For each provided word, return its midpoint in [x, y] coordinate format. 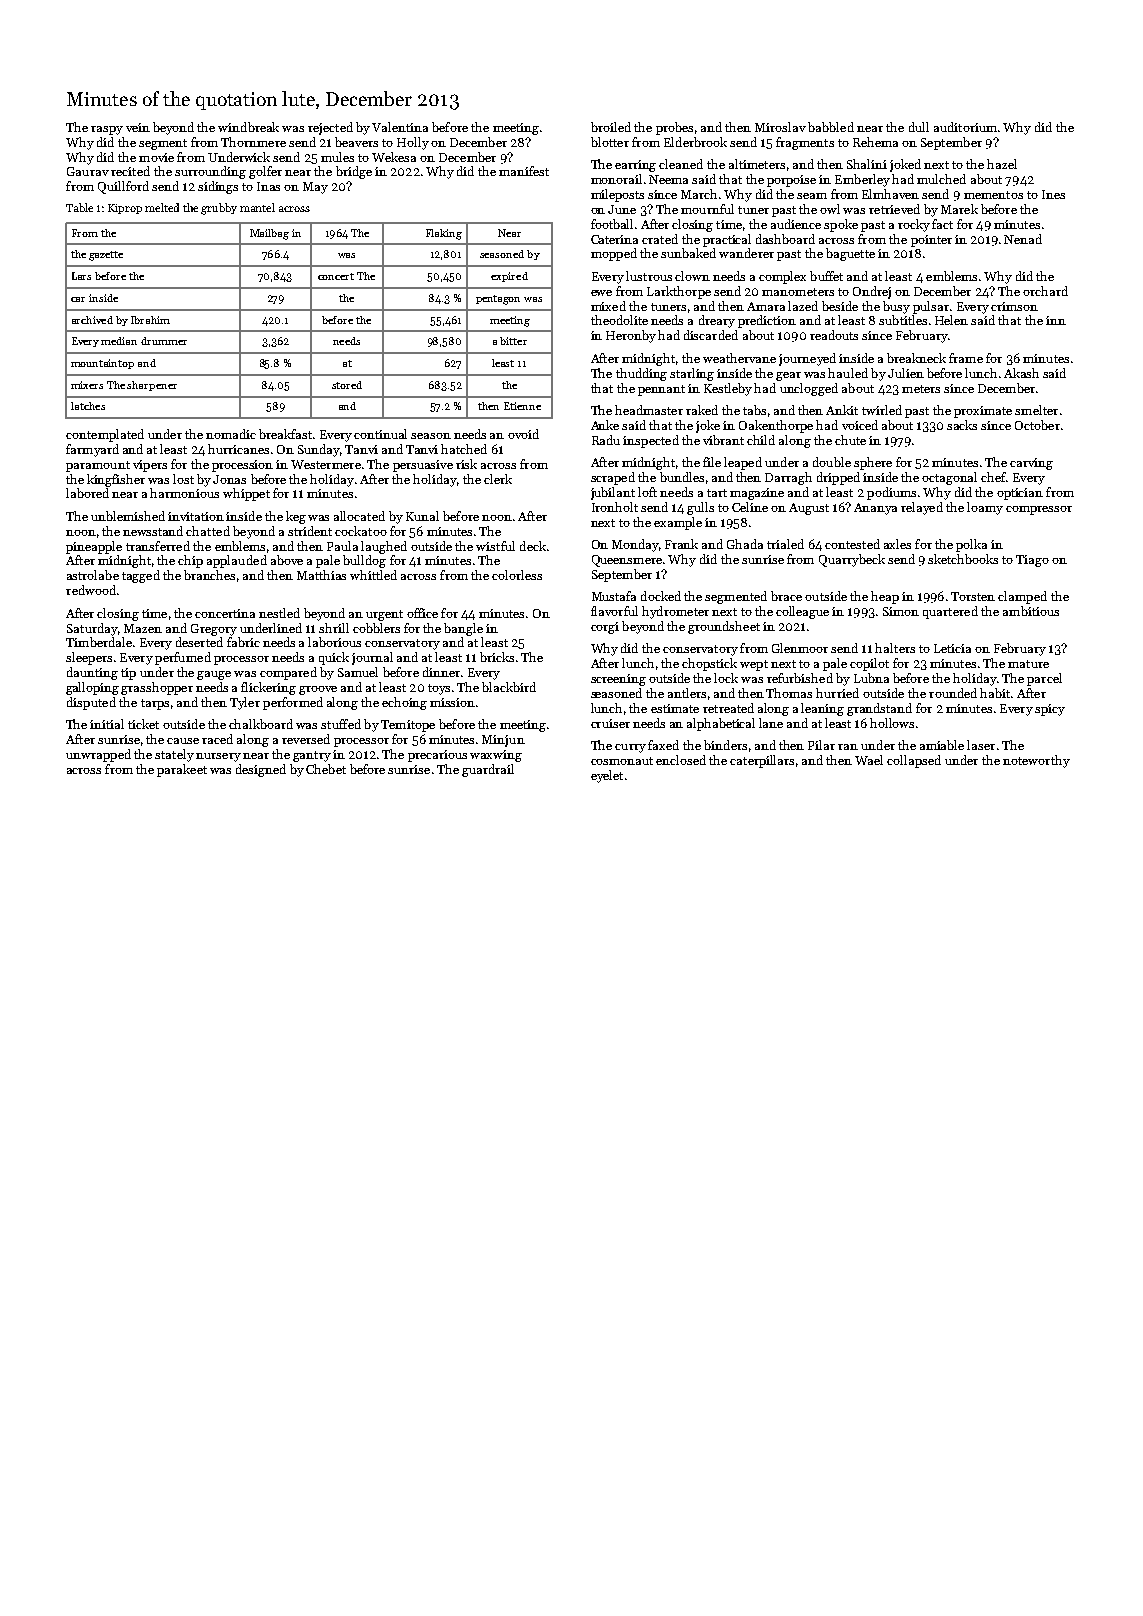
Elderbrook [695, 142]
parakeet [182, 770]
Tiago [1032, 561]
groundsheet [724, 627]
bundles [682, 477]
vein [138, 127]
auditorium [965, 127]
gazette [106, 256]
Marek [959, 209]
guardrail [488, 770]
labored [87, 493]
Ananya [875, 509]
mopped [614, 254]
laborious [334, 642]
